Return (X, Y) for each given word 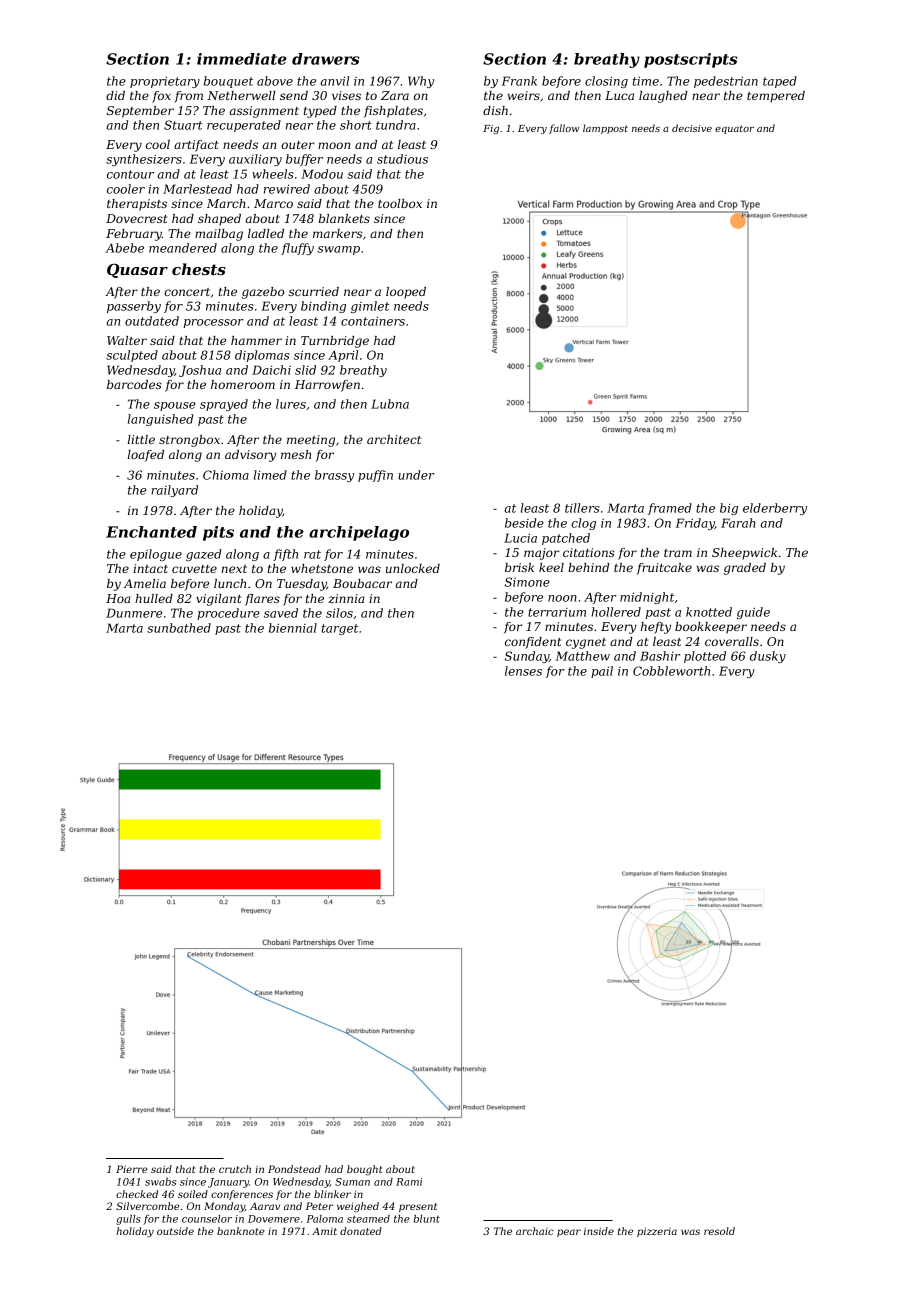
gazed (203, 555)
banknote (241, 1231)
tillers (582, 508)
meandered (183, 248)
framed (670, 509)
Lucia (520, 538)
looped (406, 293)
